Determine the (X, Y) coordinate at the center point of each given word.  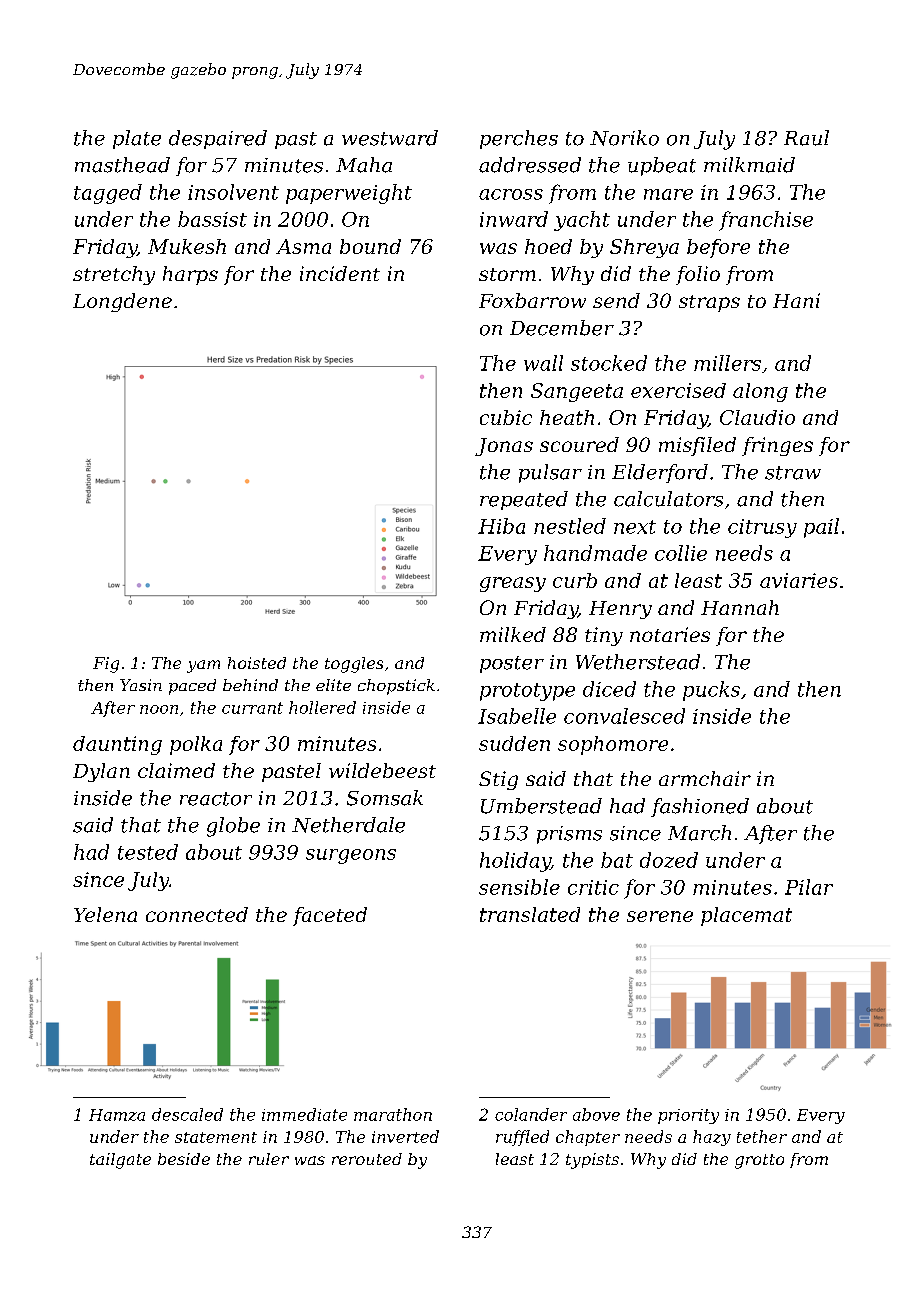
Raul (806, 138)
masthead (122, 165)
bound (370, 246)
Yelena (105, 914)
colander (531, 1114)
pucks (711, 691)
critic (593, 887)
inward (514, 219)
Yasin (141, 685)
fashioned (700, 807)
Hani (796, 300)
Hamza (117, 1115)
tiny (604, 636)
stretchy (114, 275)
